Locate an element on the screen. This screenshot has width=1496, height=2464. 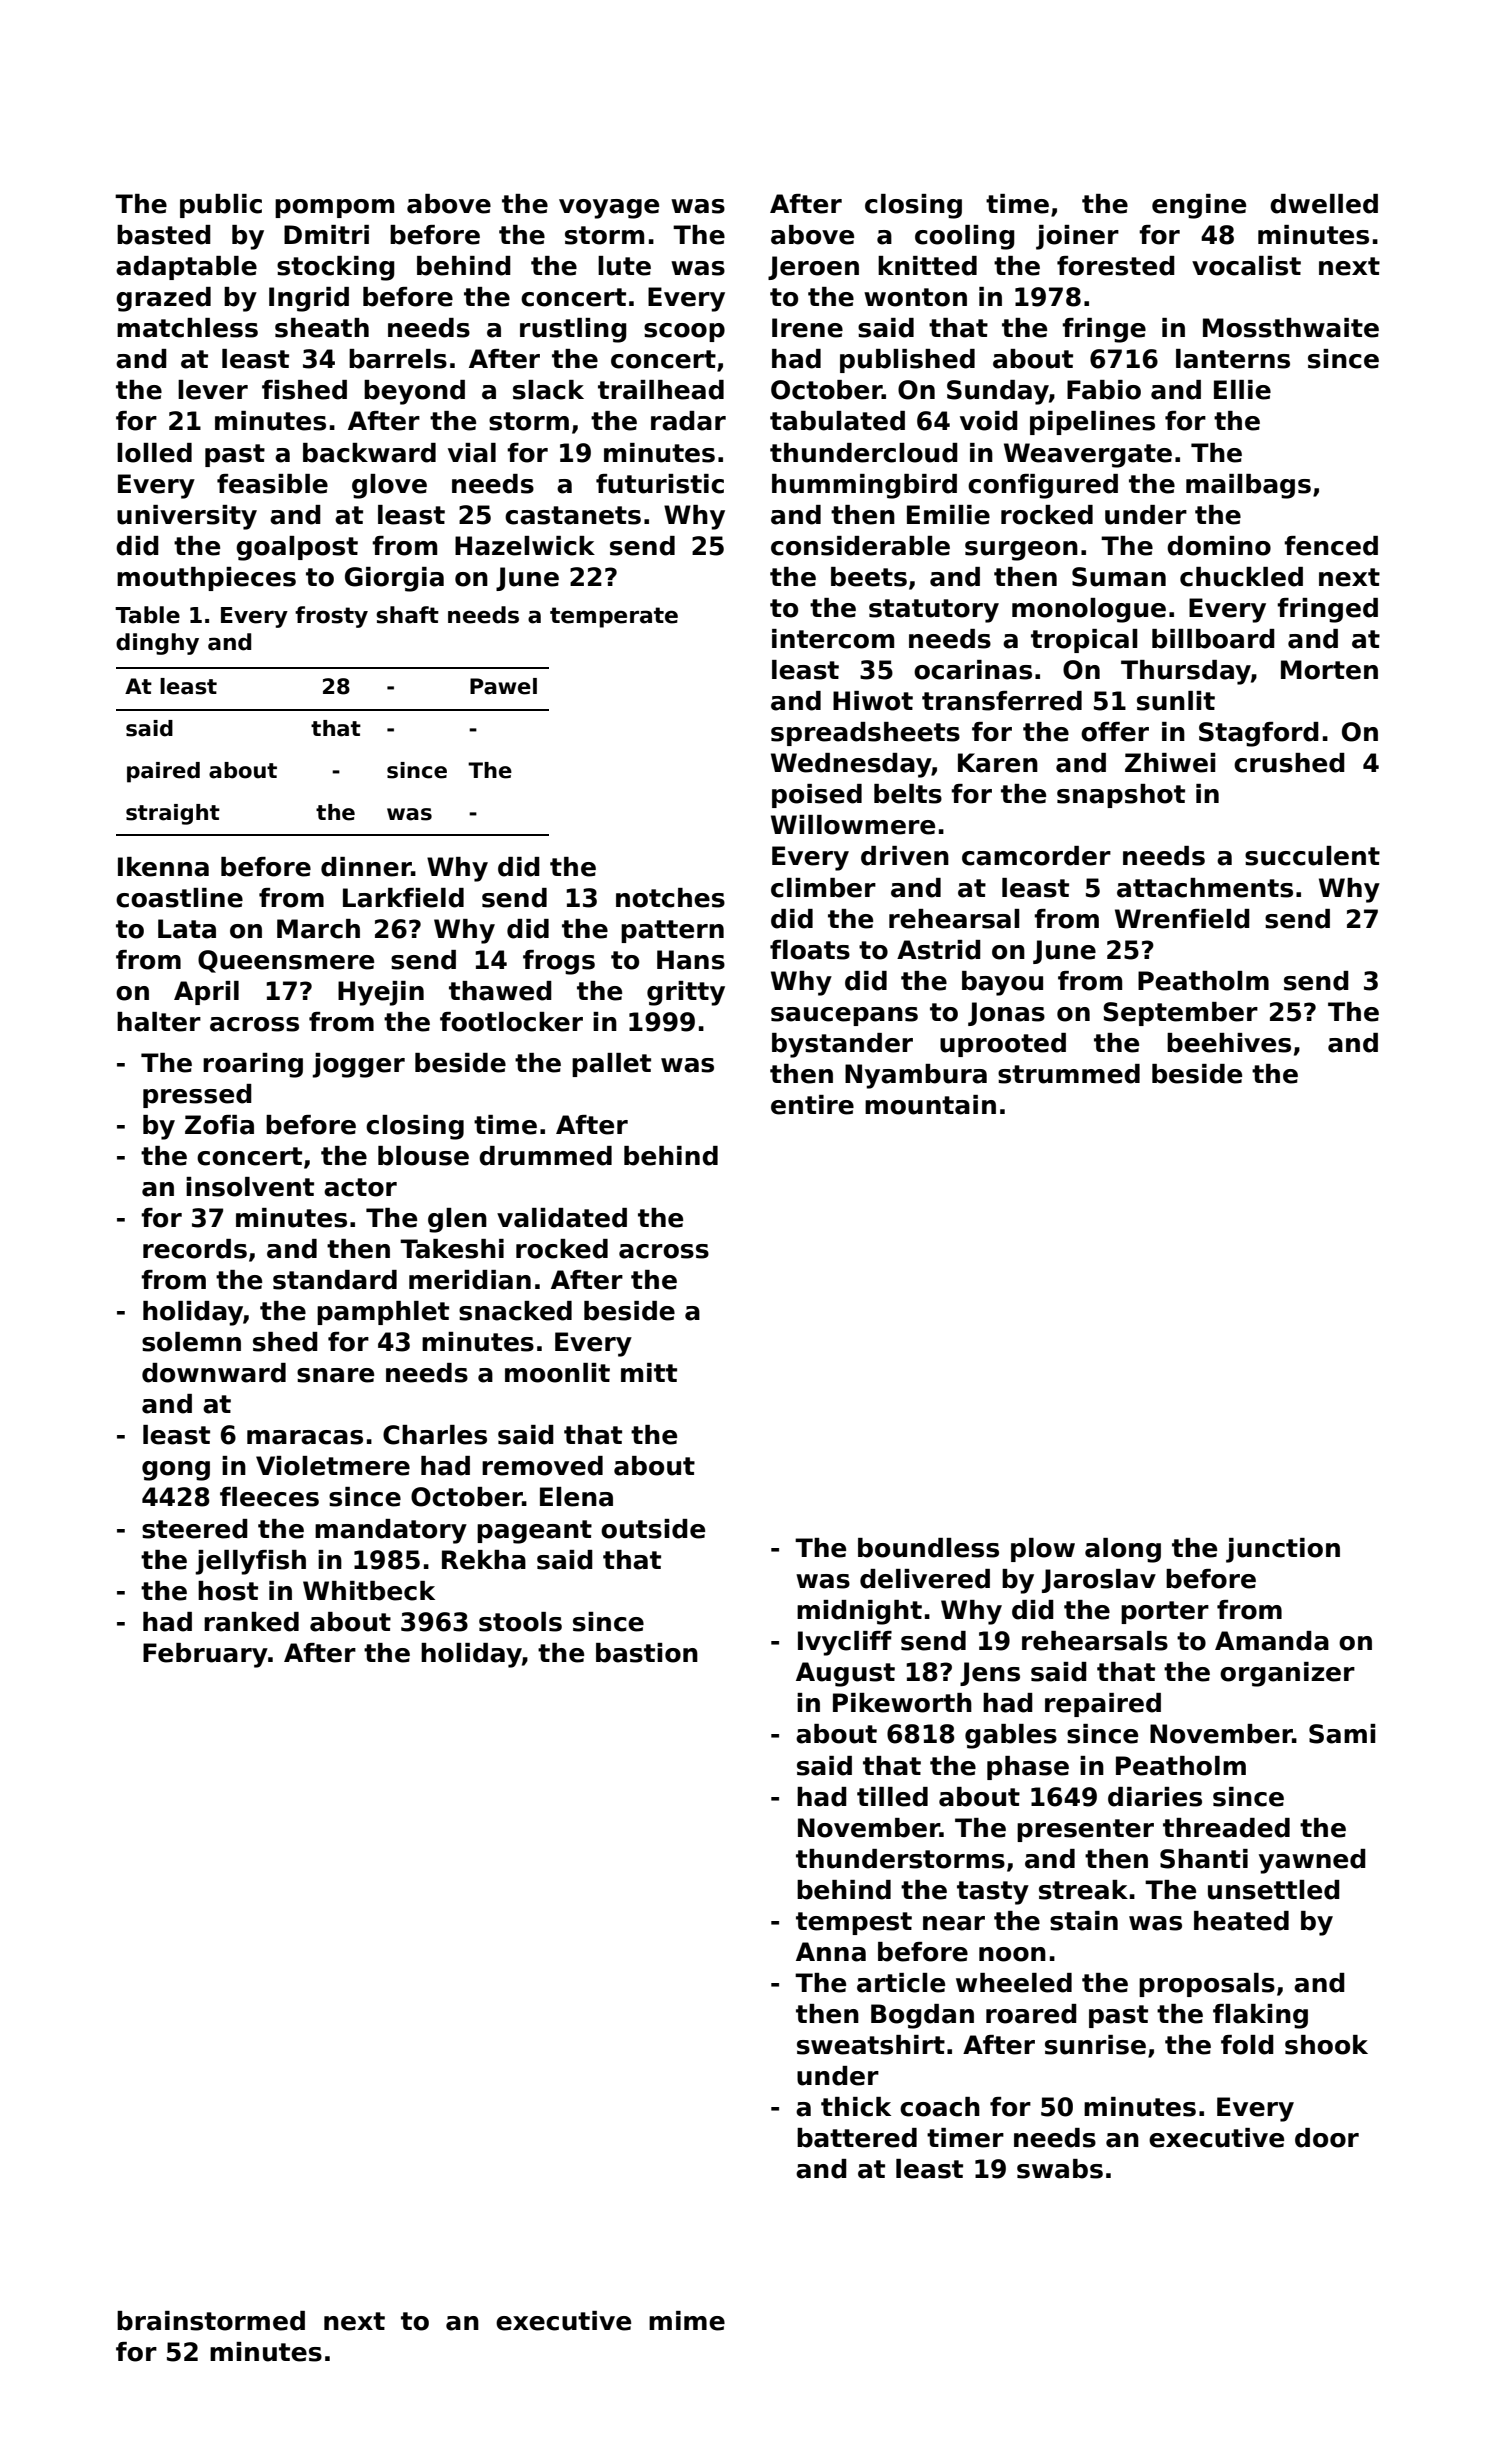
door is located at coordinates (1327, 2138).
